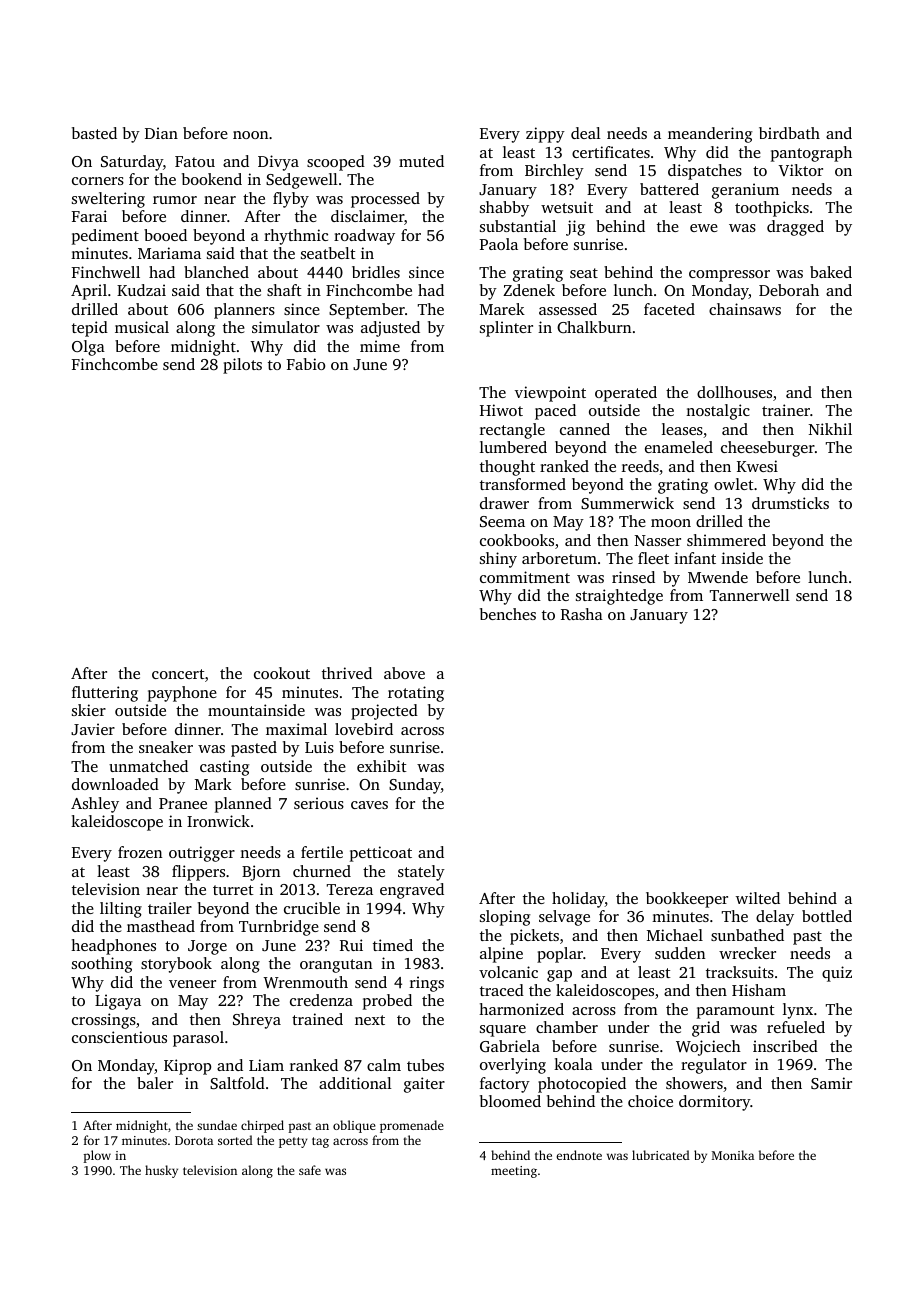  I want to click on maximal, so click(296, 729).
